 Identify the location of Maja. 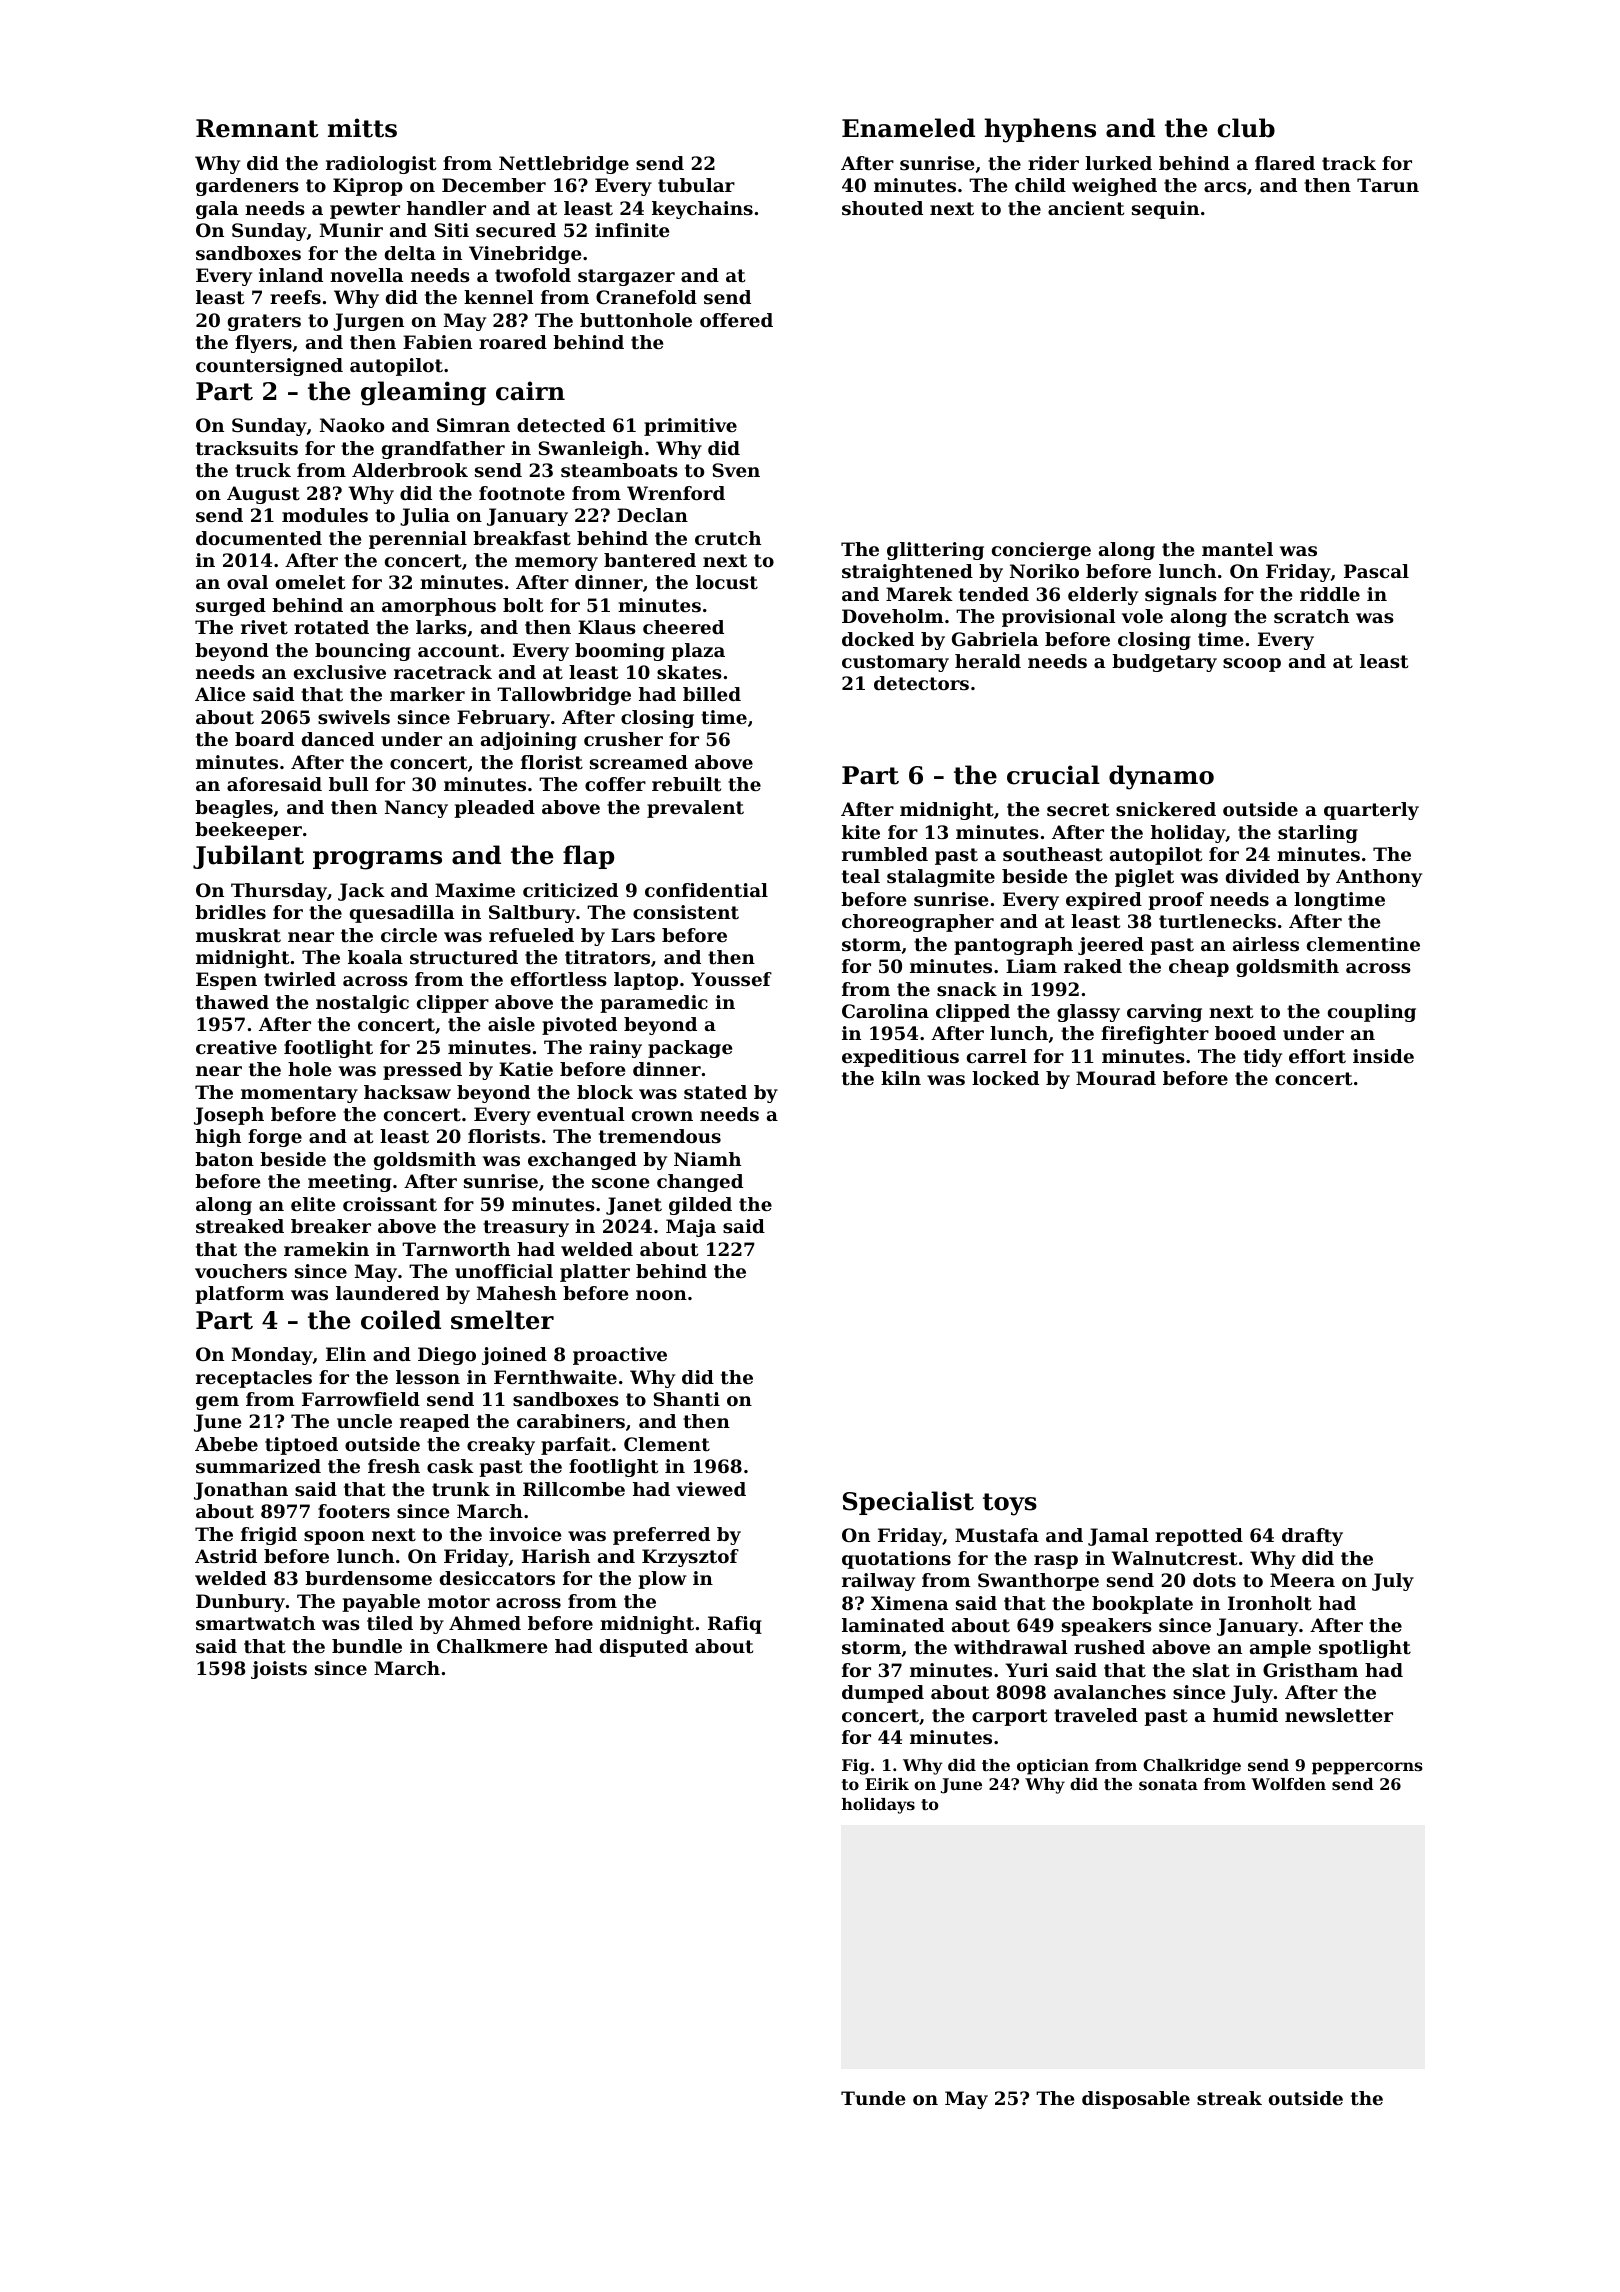
(691, 1228).
